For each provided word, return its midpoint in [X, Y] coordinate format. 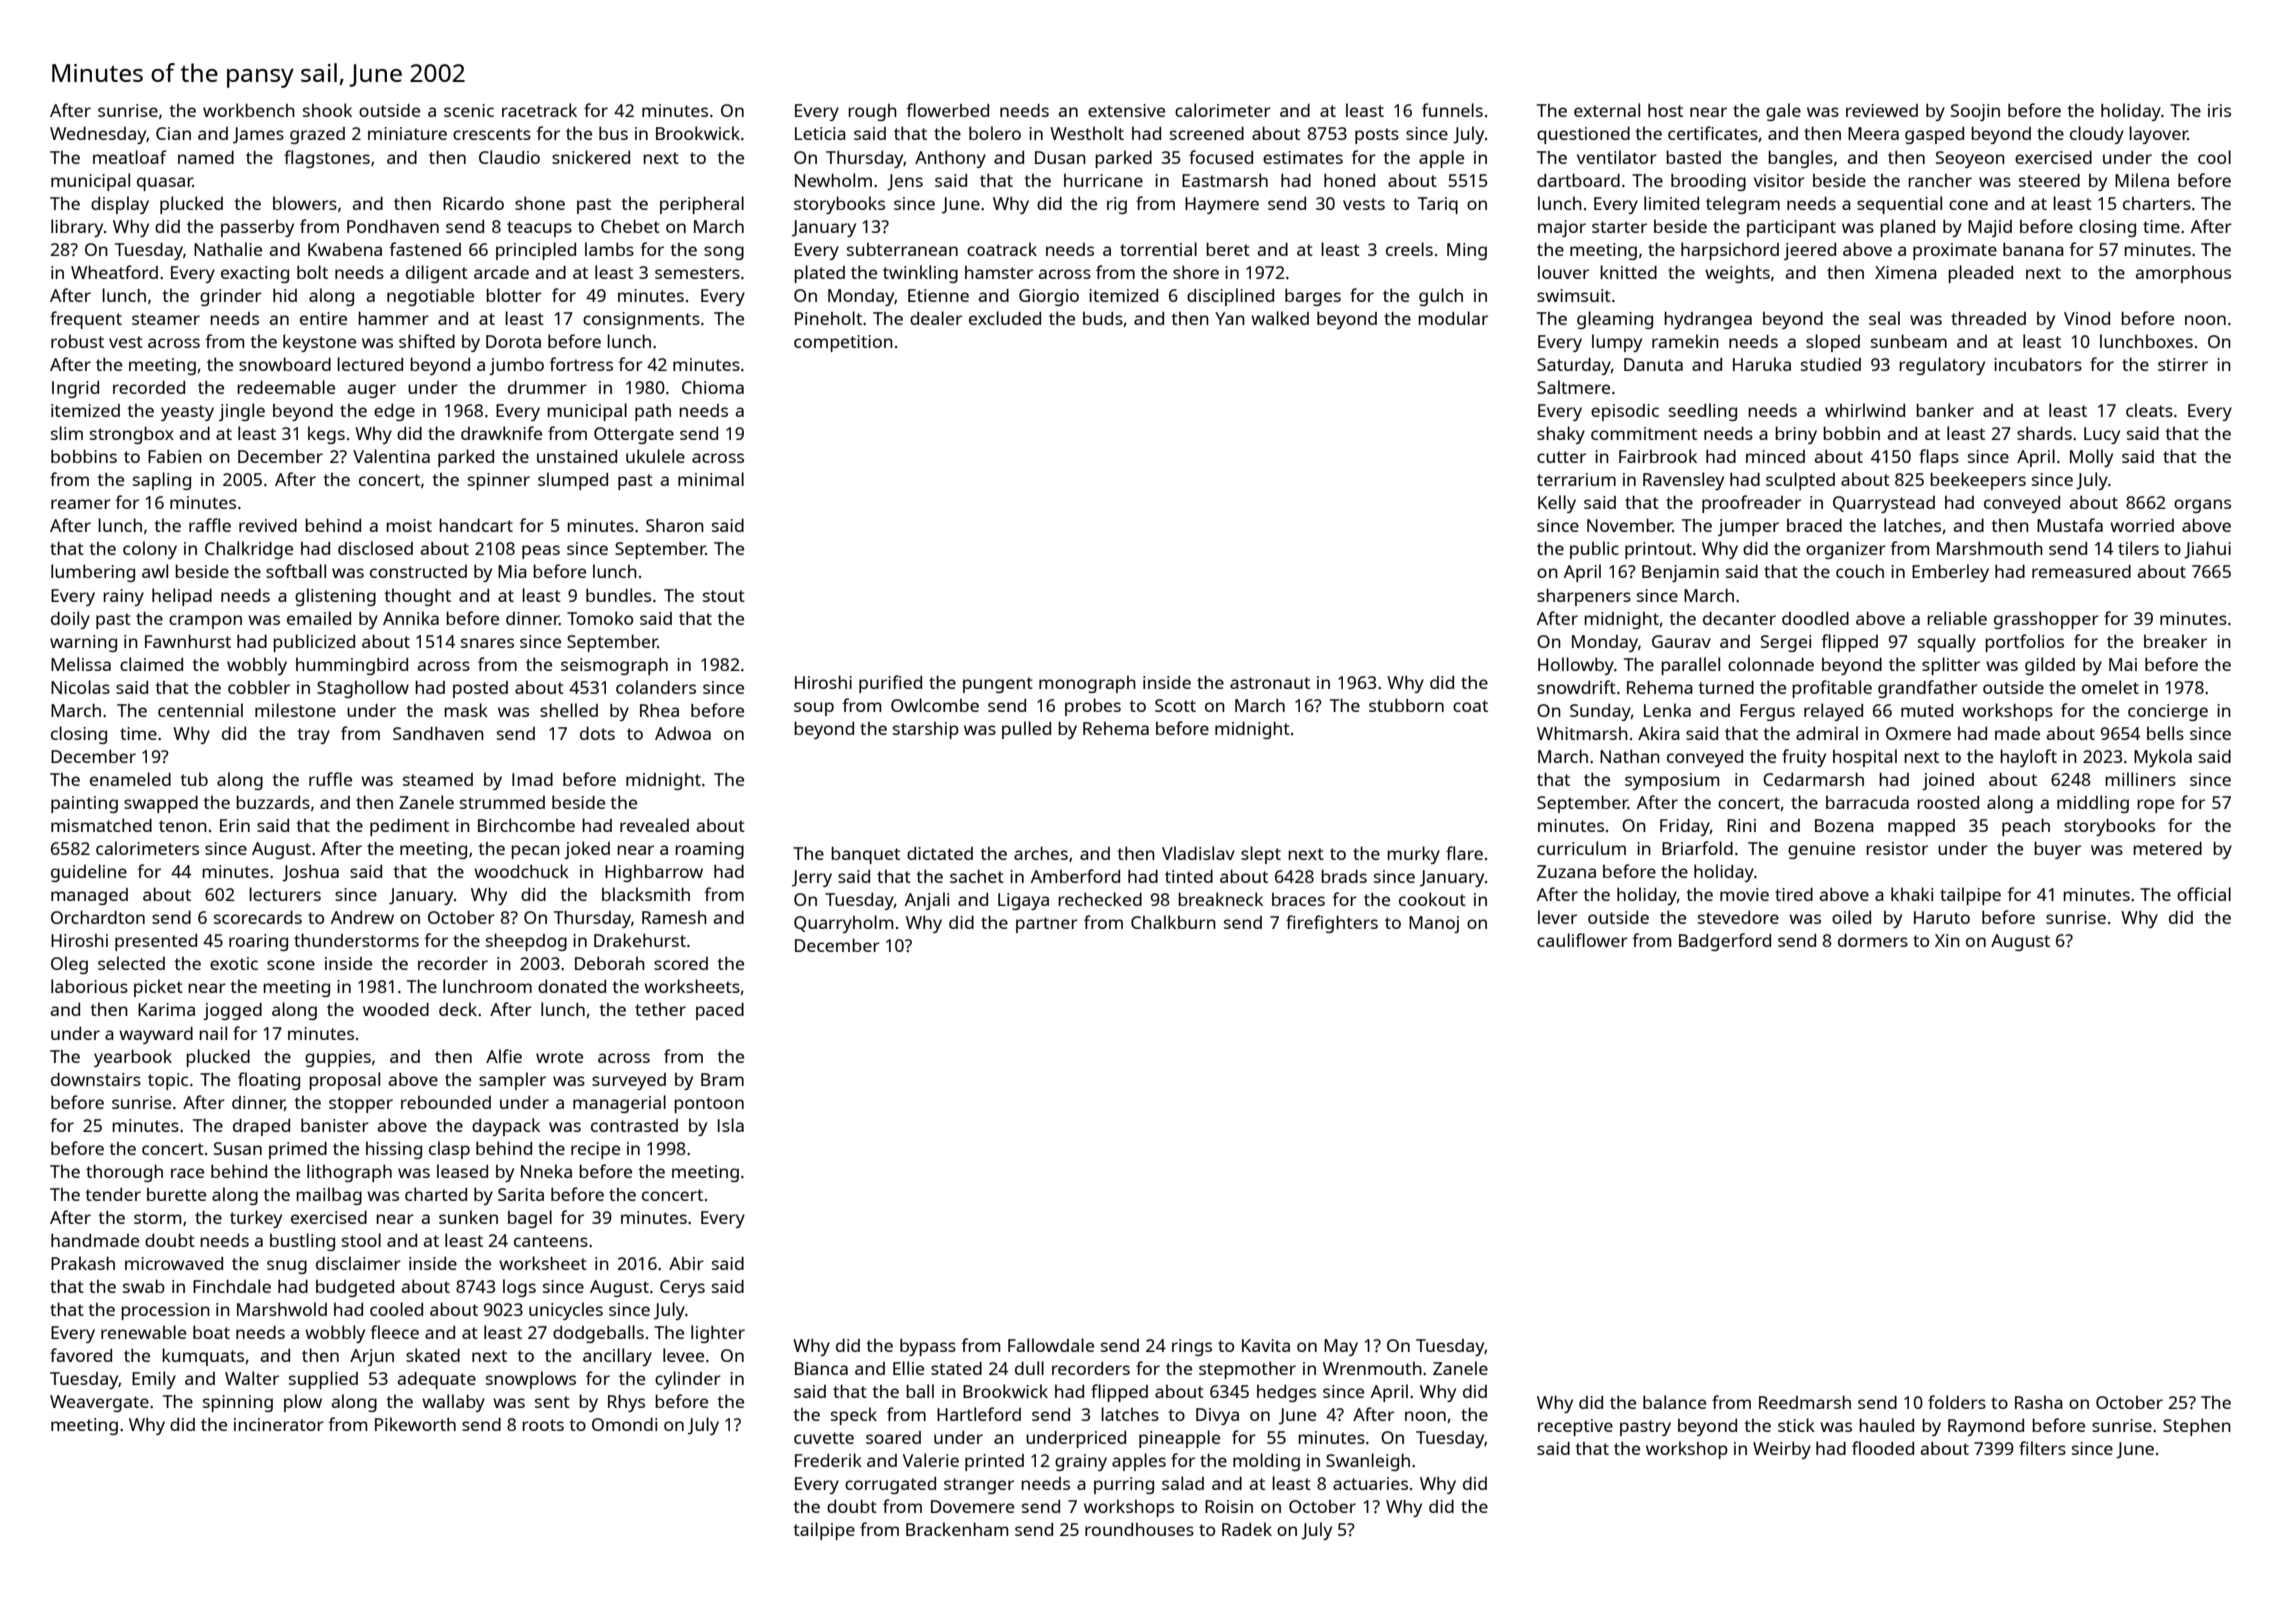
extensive [1126, 110]
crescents [492, 134]
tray [313, 736]
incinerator [279, 1424]
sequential [1899, 205]
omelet [2110, 687]
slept [1261, 855]
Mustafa [2070, 525]
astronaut [1270, 683]
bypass [928, 1347]
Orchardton [98, 917]
